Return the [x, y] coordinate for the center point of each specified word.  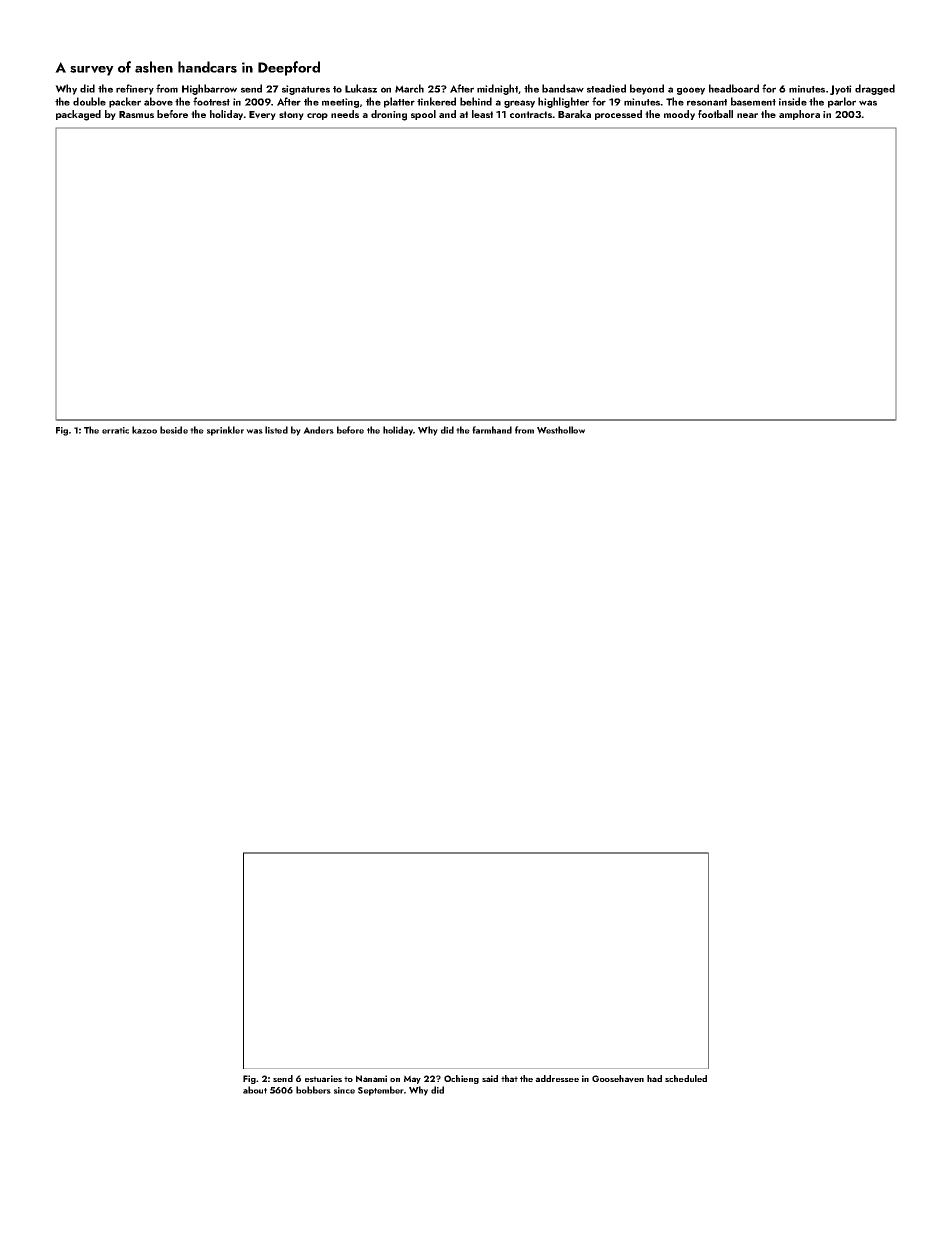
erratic [115, 430]
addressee [557, 1078]
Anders [318, 430]
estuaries [323, 1078]
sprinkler [225, 431]
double [89, 101]
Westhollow [561, 430]
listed [276, 430]
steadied [606, 88]
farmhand [492, 430]
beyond [647, 89]
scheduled [686, 1078]
